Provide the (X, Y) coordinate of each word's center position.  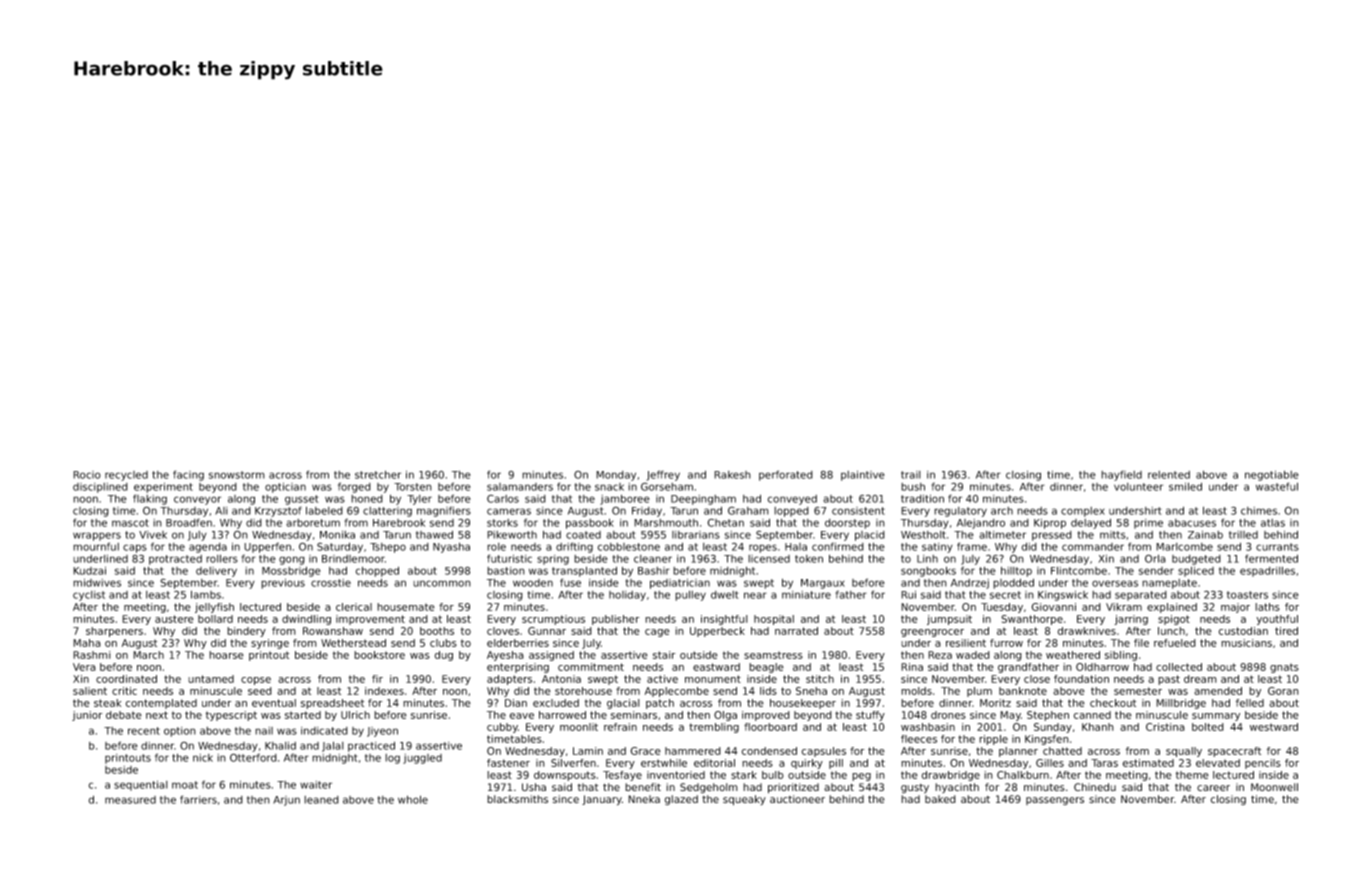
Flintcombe (1079, 570)
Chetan (725, 522)
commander (1093, 547)
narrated (796, 631)
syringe (270, 644)
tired (1286, 631)
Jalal (333, 746)
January (602, 800)
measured (130, 800)
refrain (620, 727)
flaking (150, 499)
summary (1216, 717)
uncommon (442, 583)
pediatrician (680, 583)
